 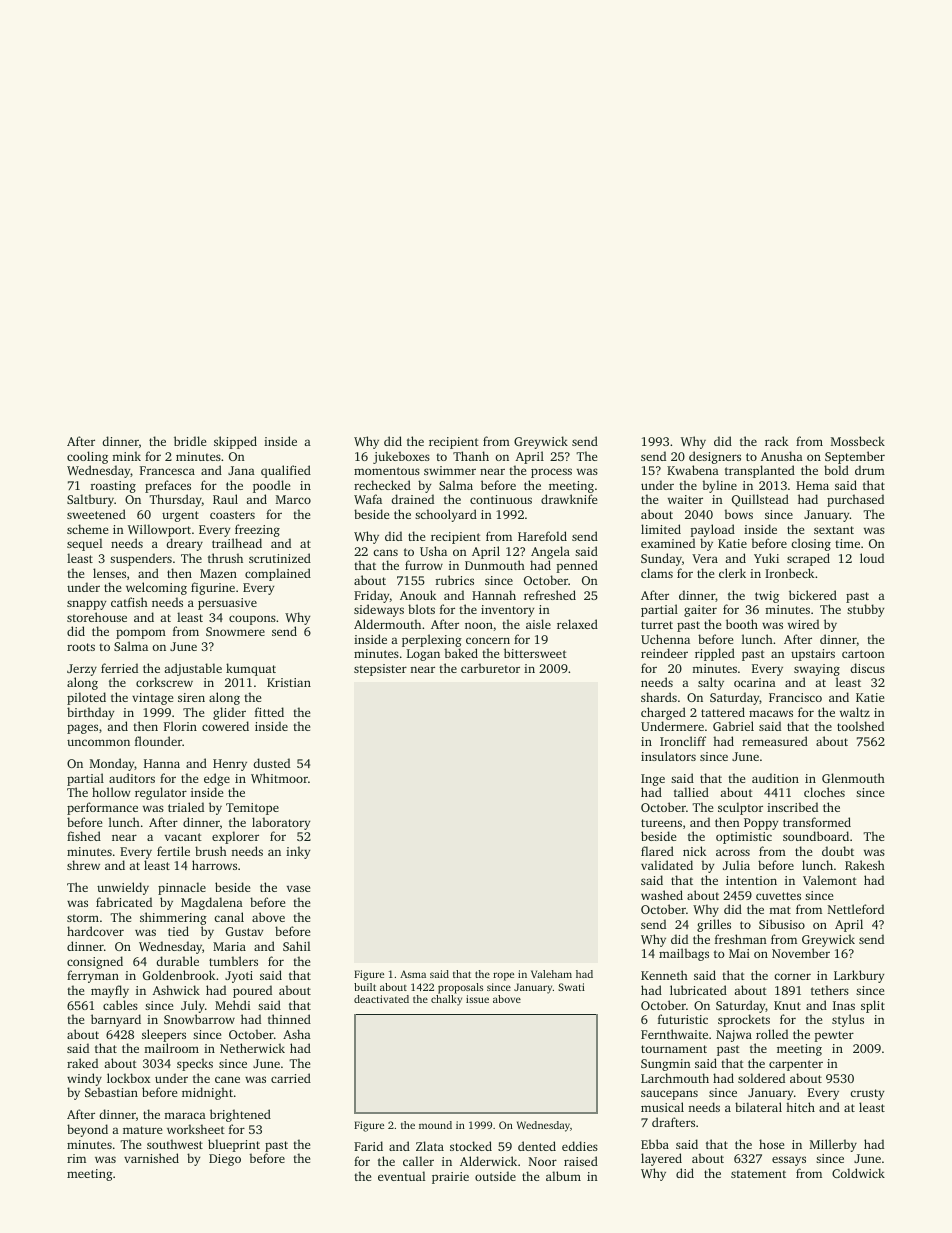 What do you see at coordinates (298, 852) in the page?
I see `inky` at bounding box center [298, 852].
